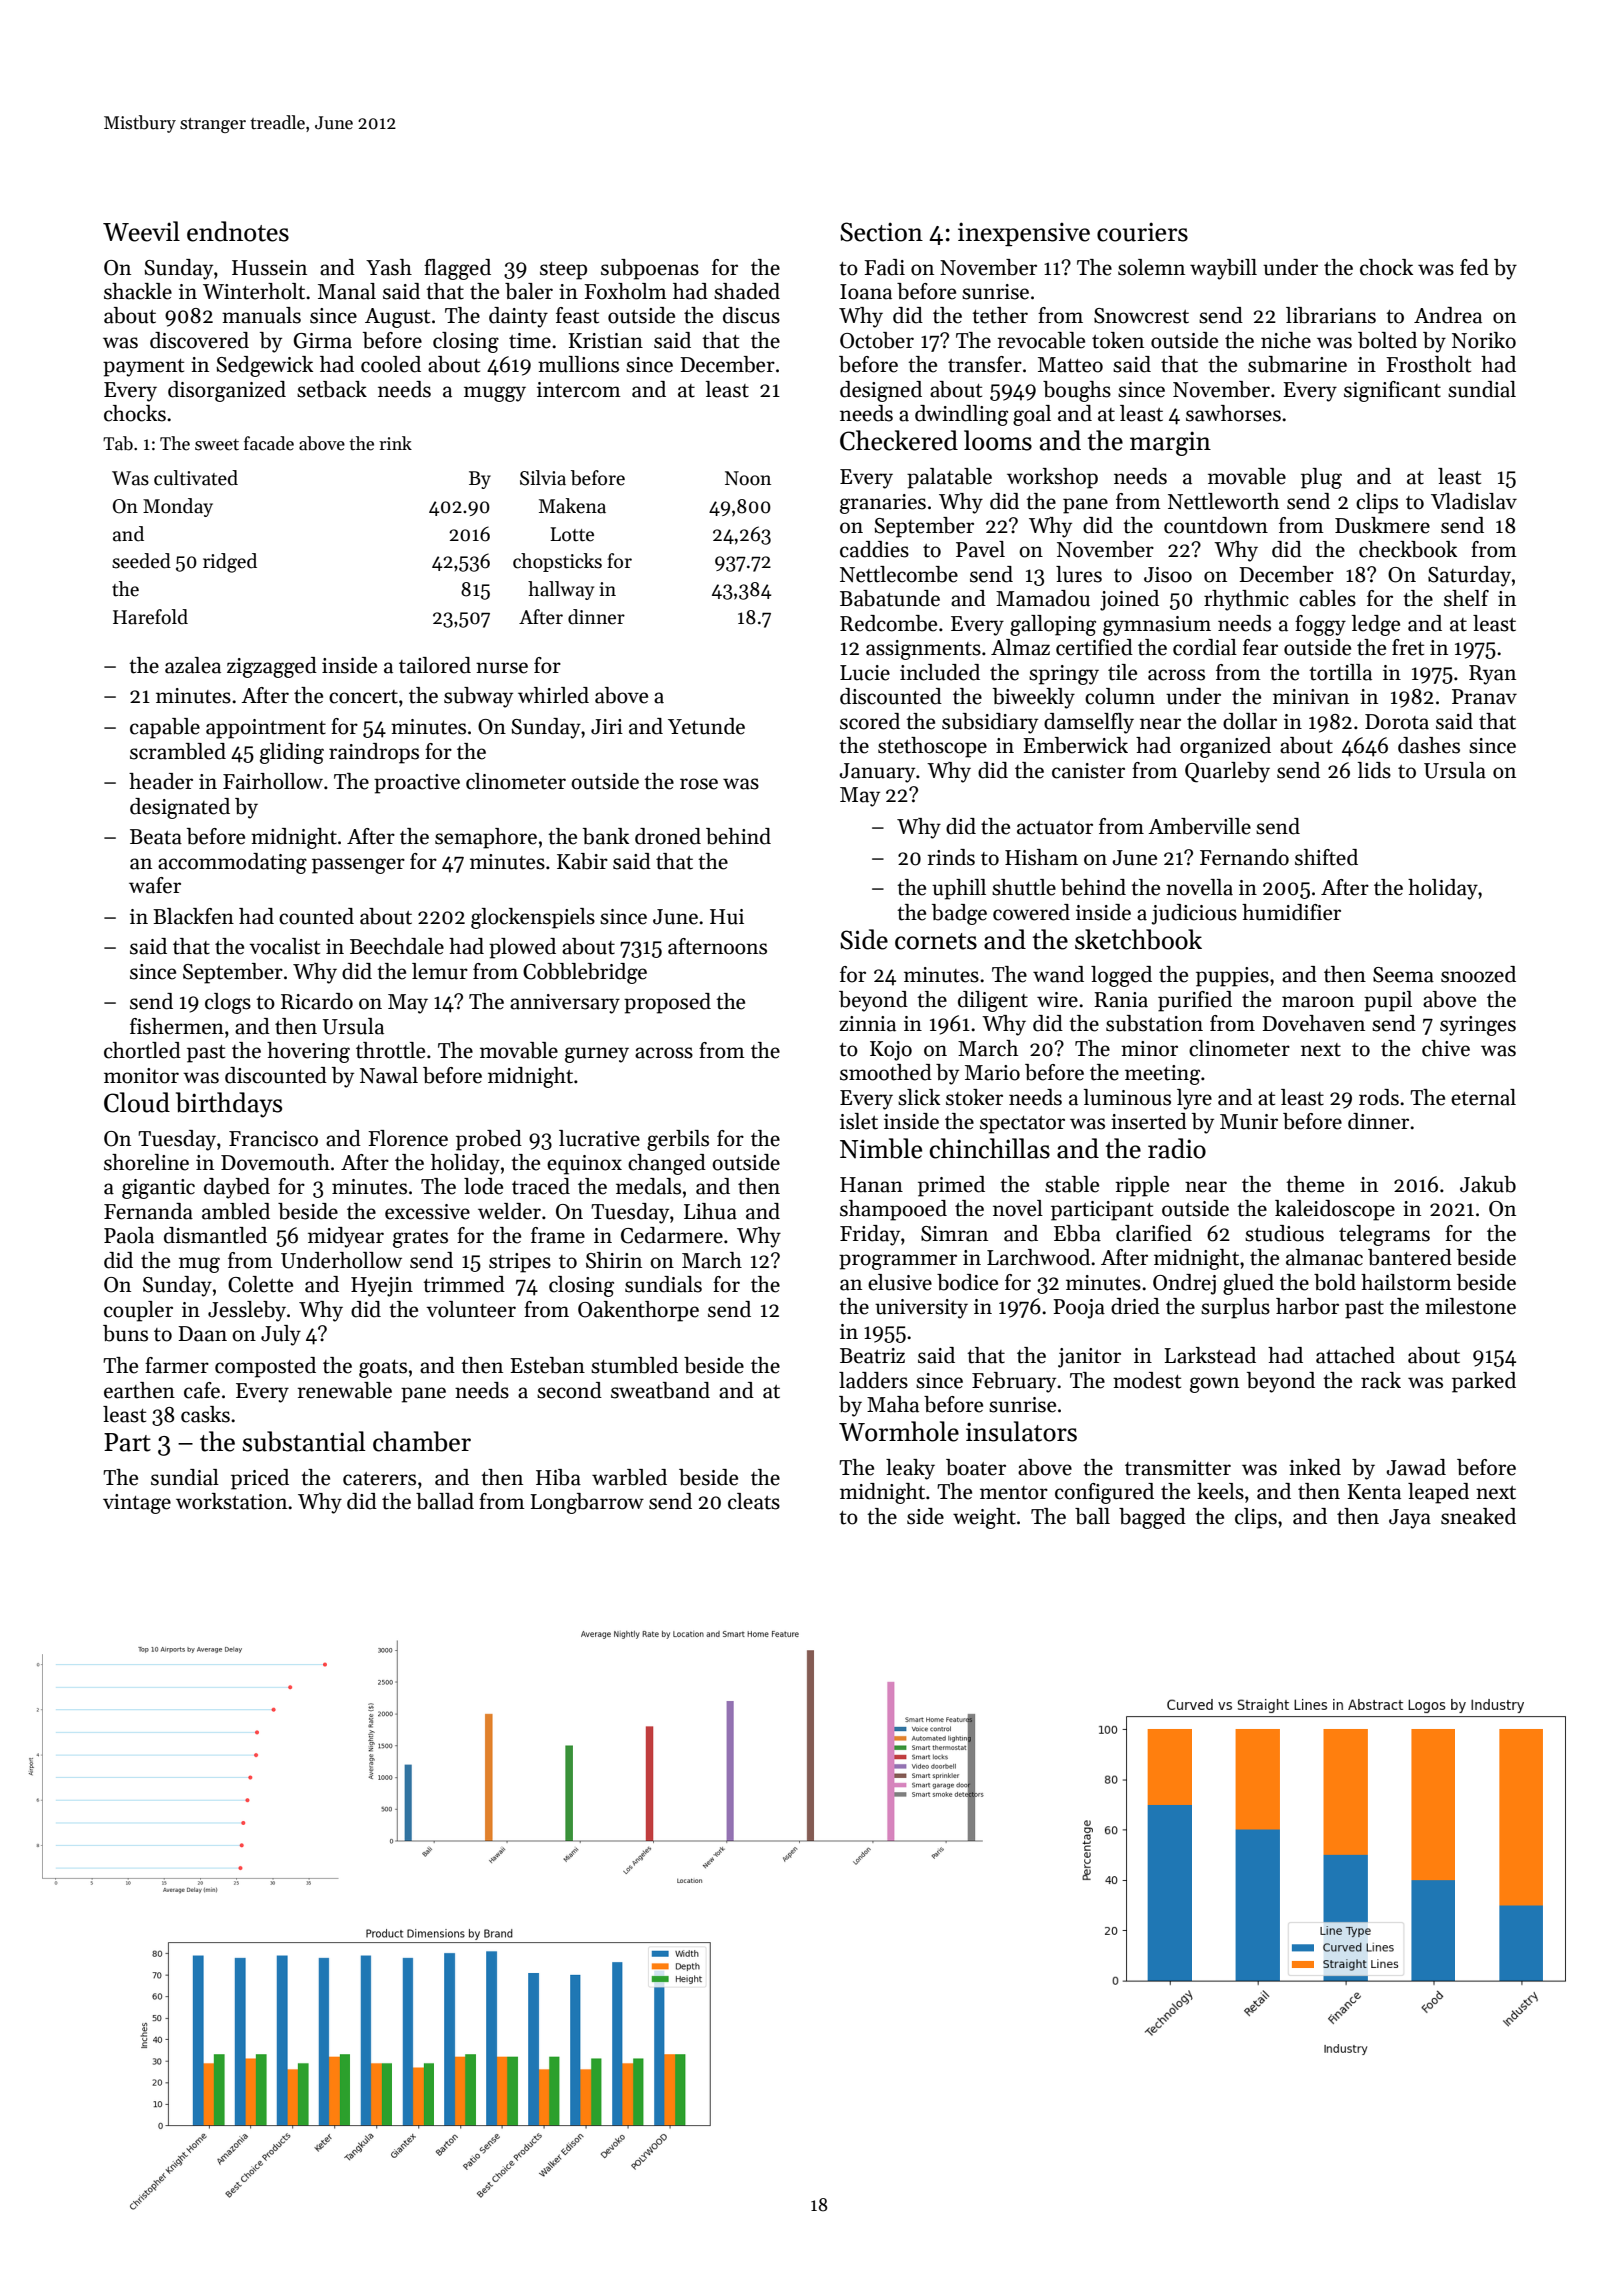 The height and width of the image is (2292, 1620). I want to click on Seema, so click(1403, 975).
